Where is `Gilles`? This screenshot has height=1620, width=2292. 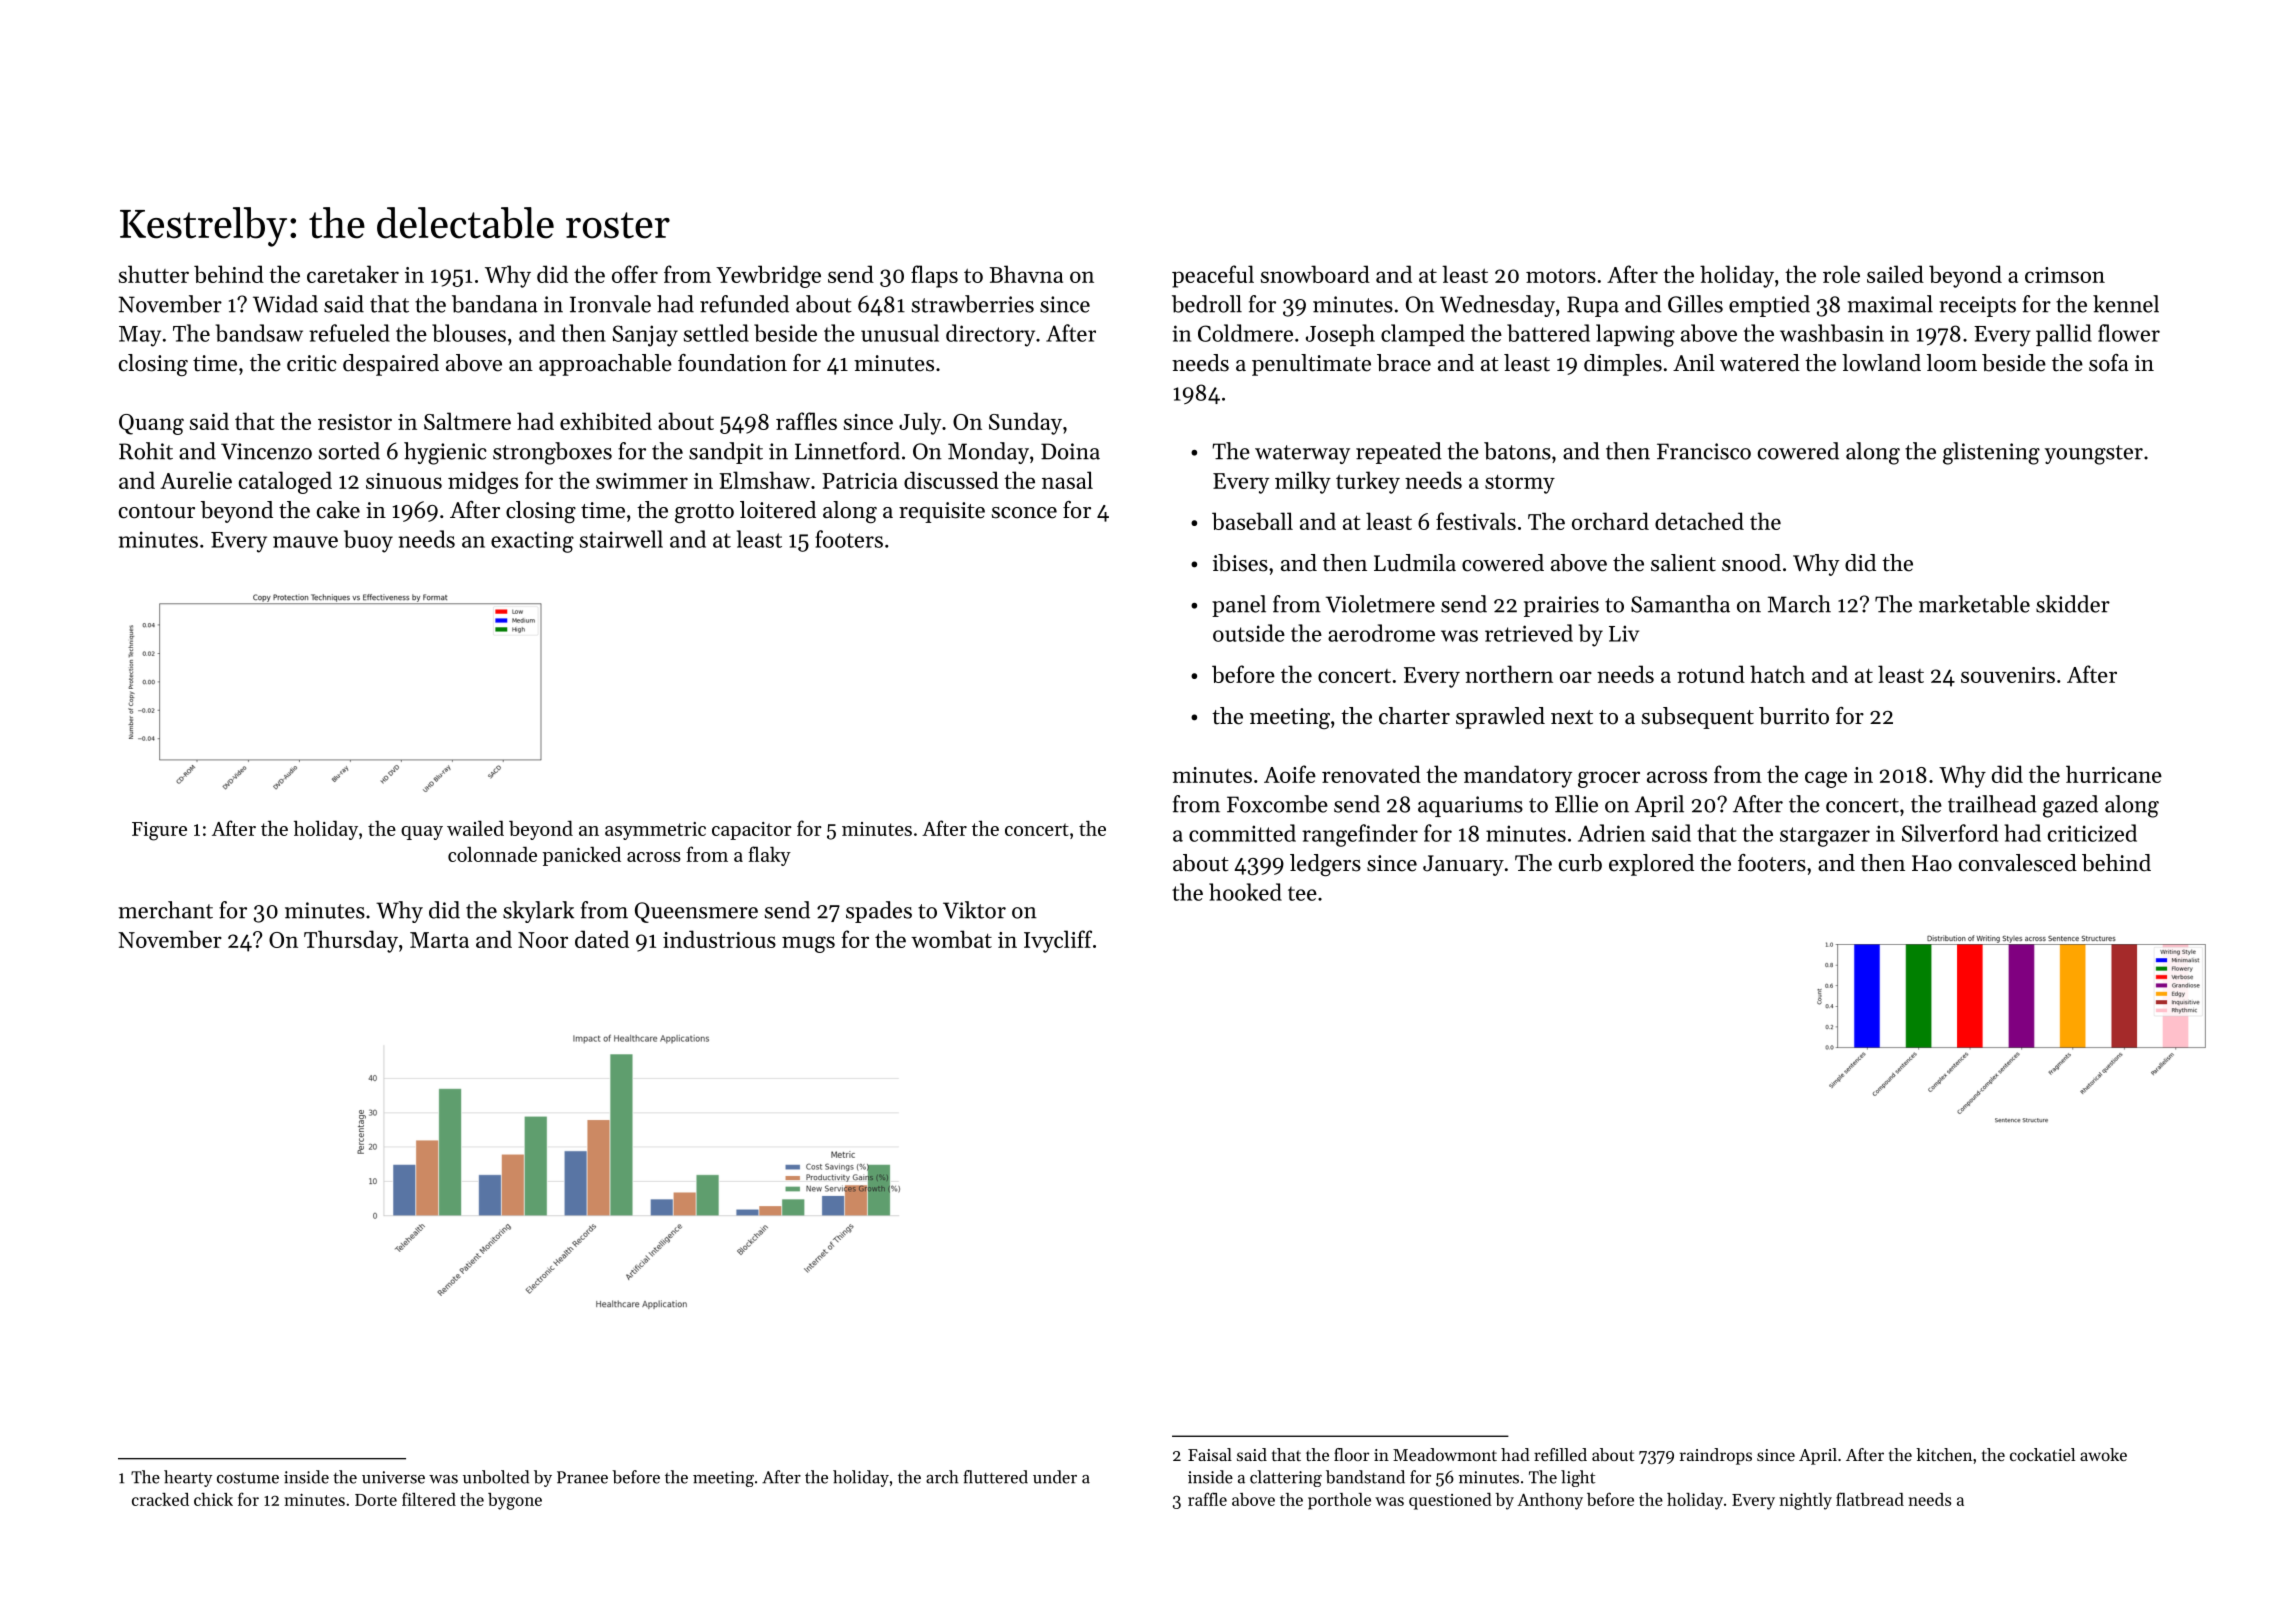 Gilles is located at coordinates (1695, 304).
